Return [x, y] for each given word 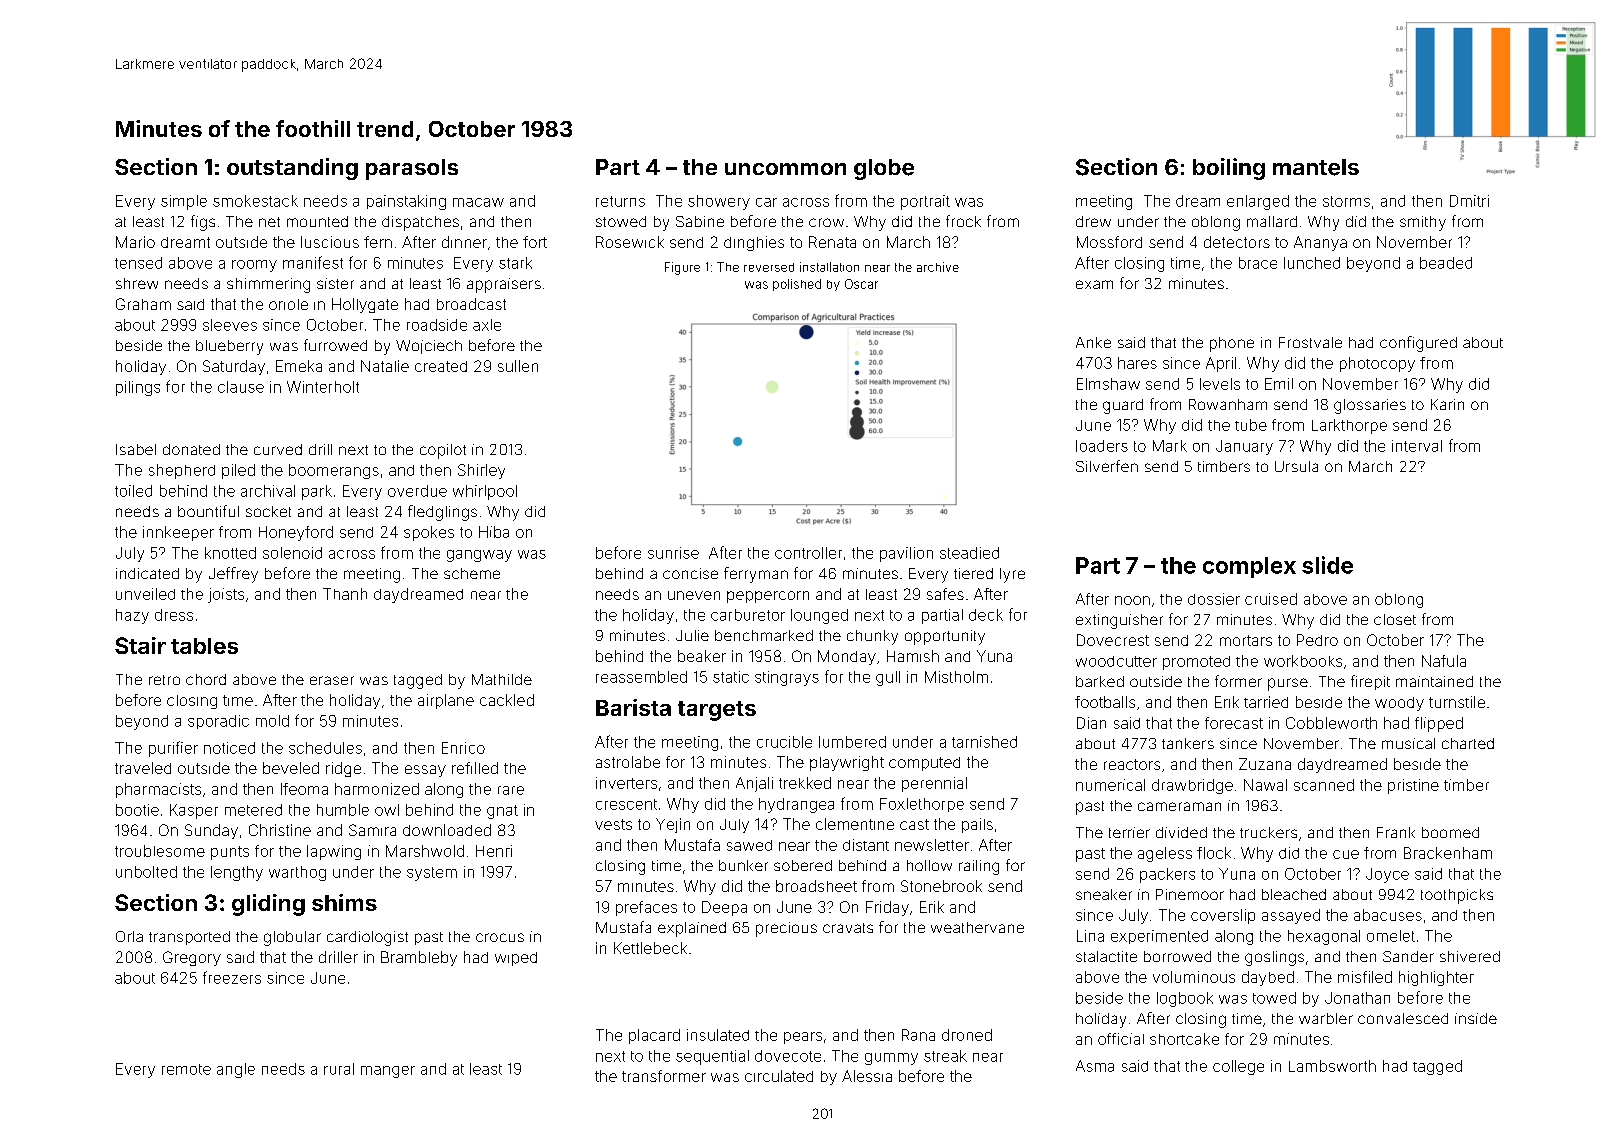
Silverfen [1107, 466]
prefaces [646, 908]
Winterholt [323, 387]
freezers [232, 977]
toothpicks [1457, 896]
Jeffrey [233, 575]
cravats [848, 928]
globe [884, 169]
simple [184, 202]
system [432, 874]
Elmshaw [1108, 384]
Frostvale [1310, 342]
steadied [969, 553]
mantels [1316, 167]
